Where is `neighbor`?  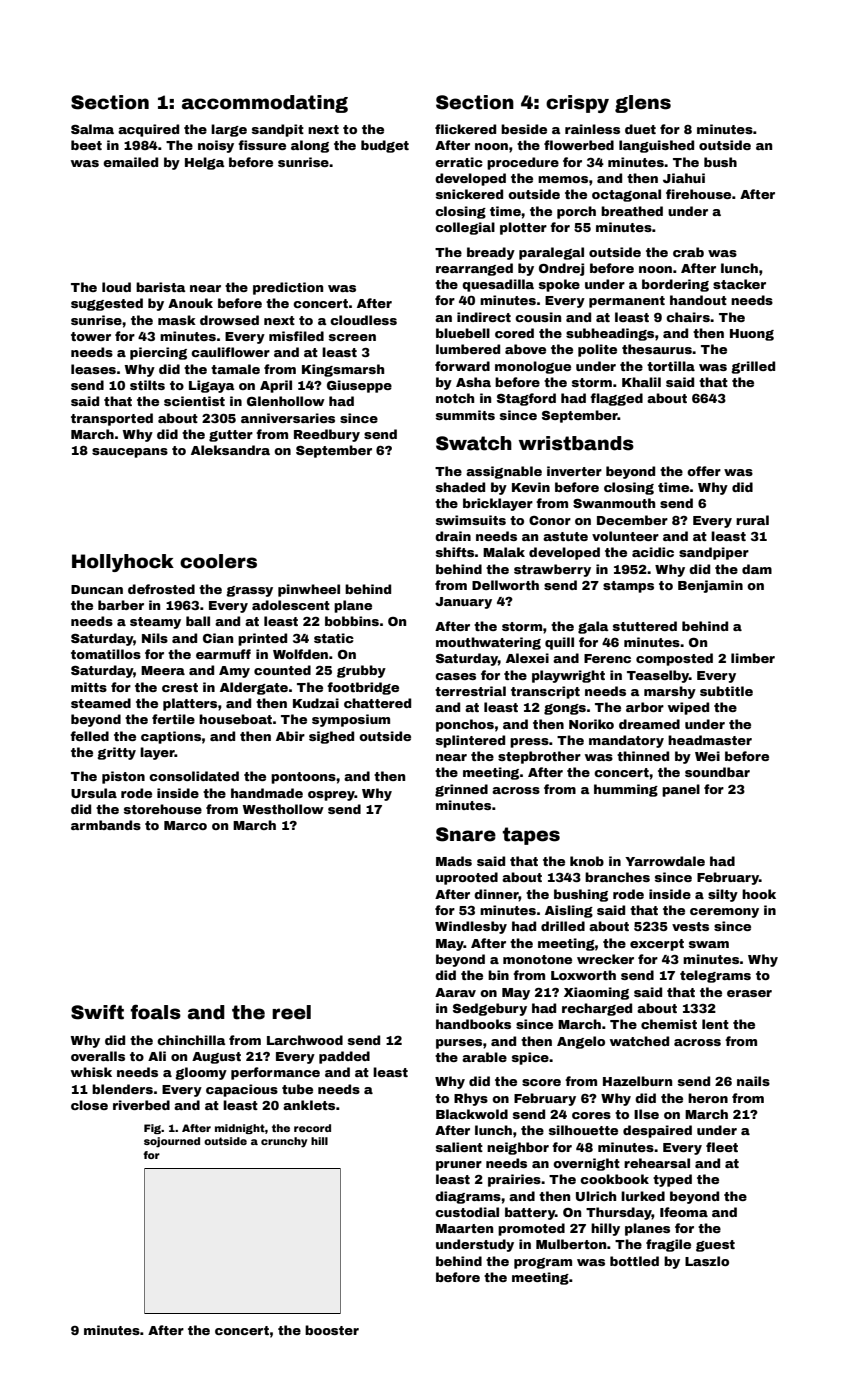
neighbor is located at coordinates (518, 1148).
